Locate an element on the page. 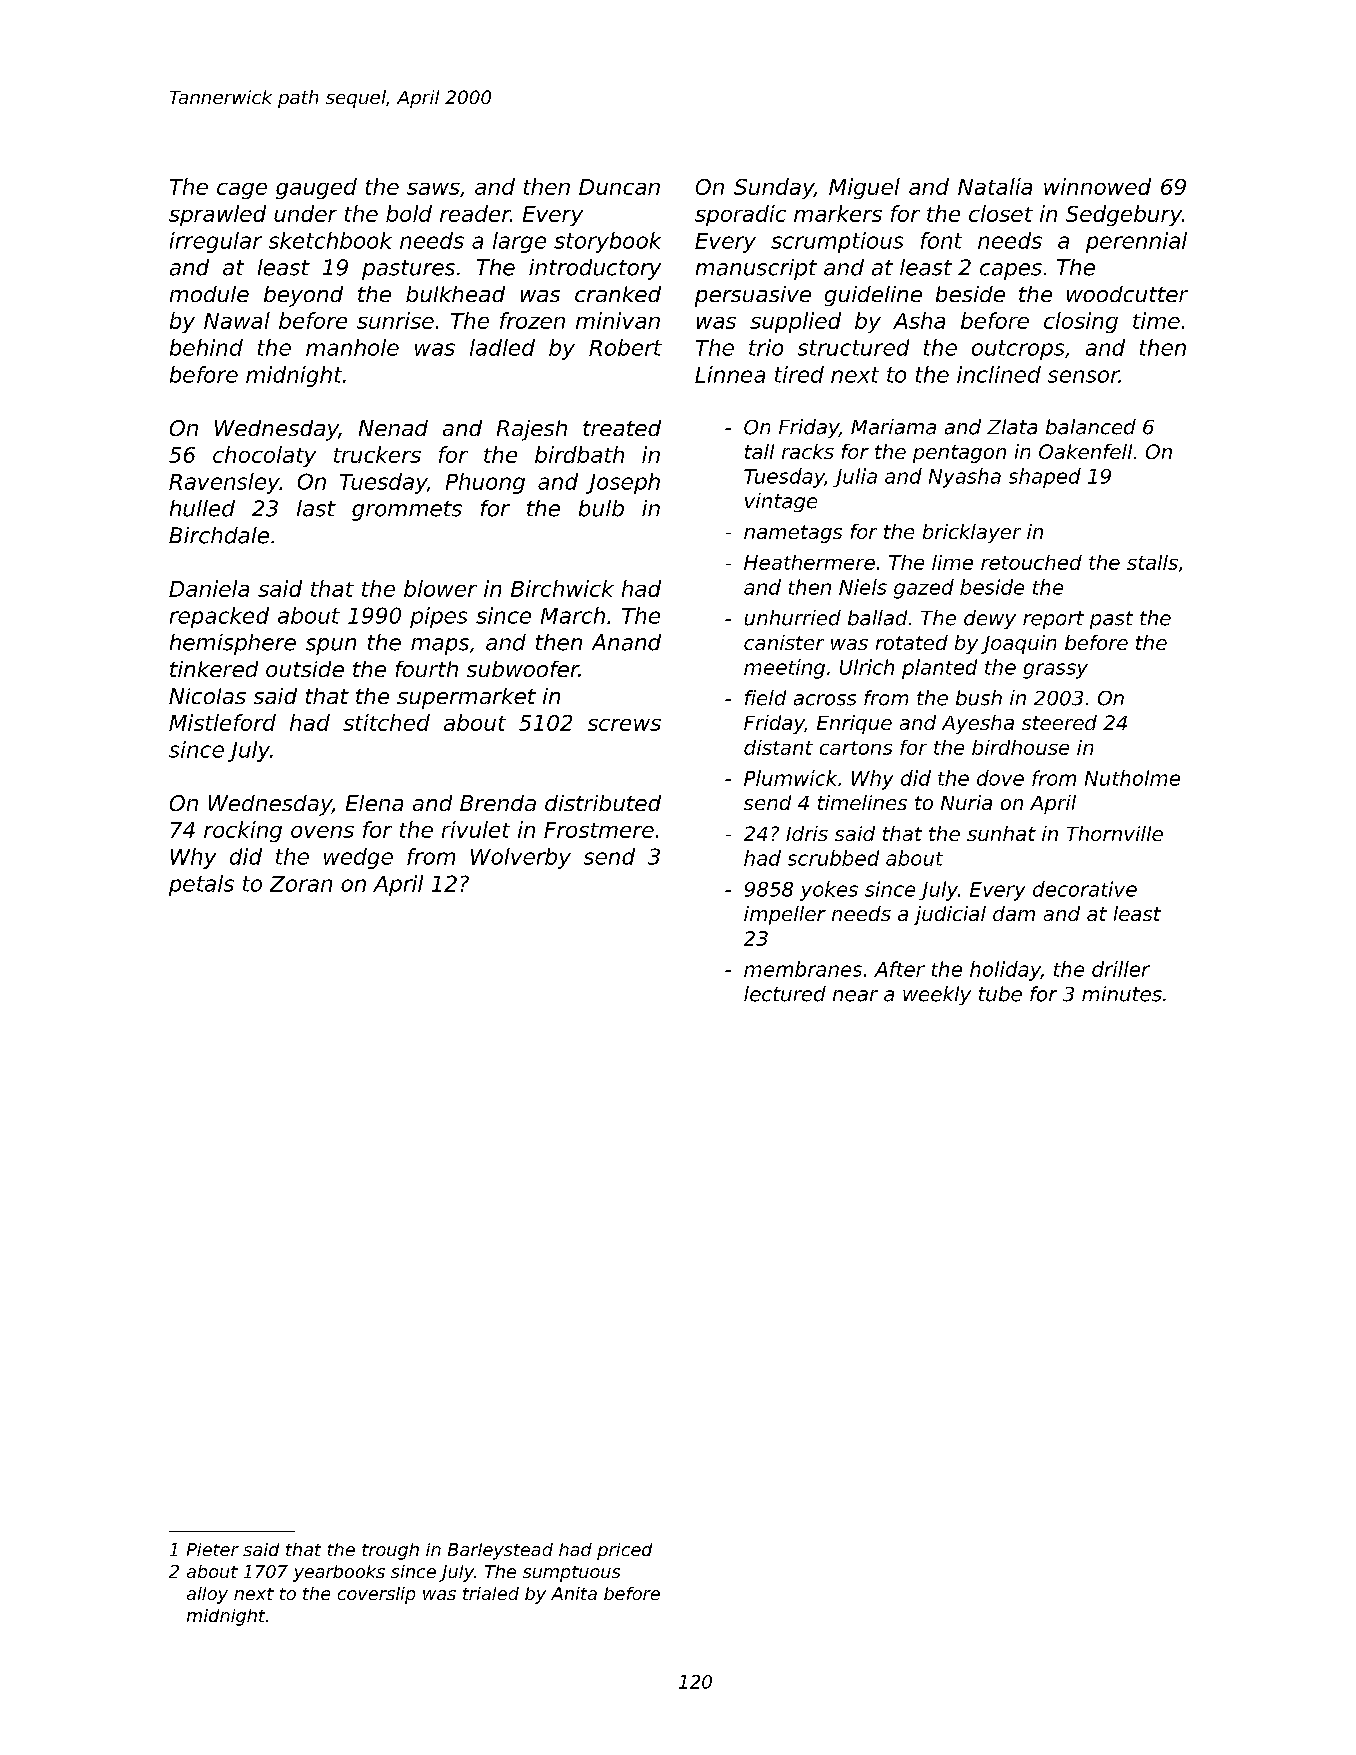  lectured is located at coordinates (785, 994).
